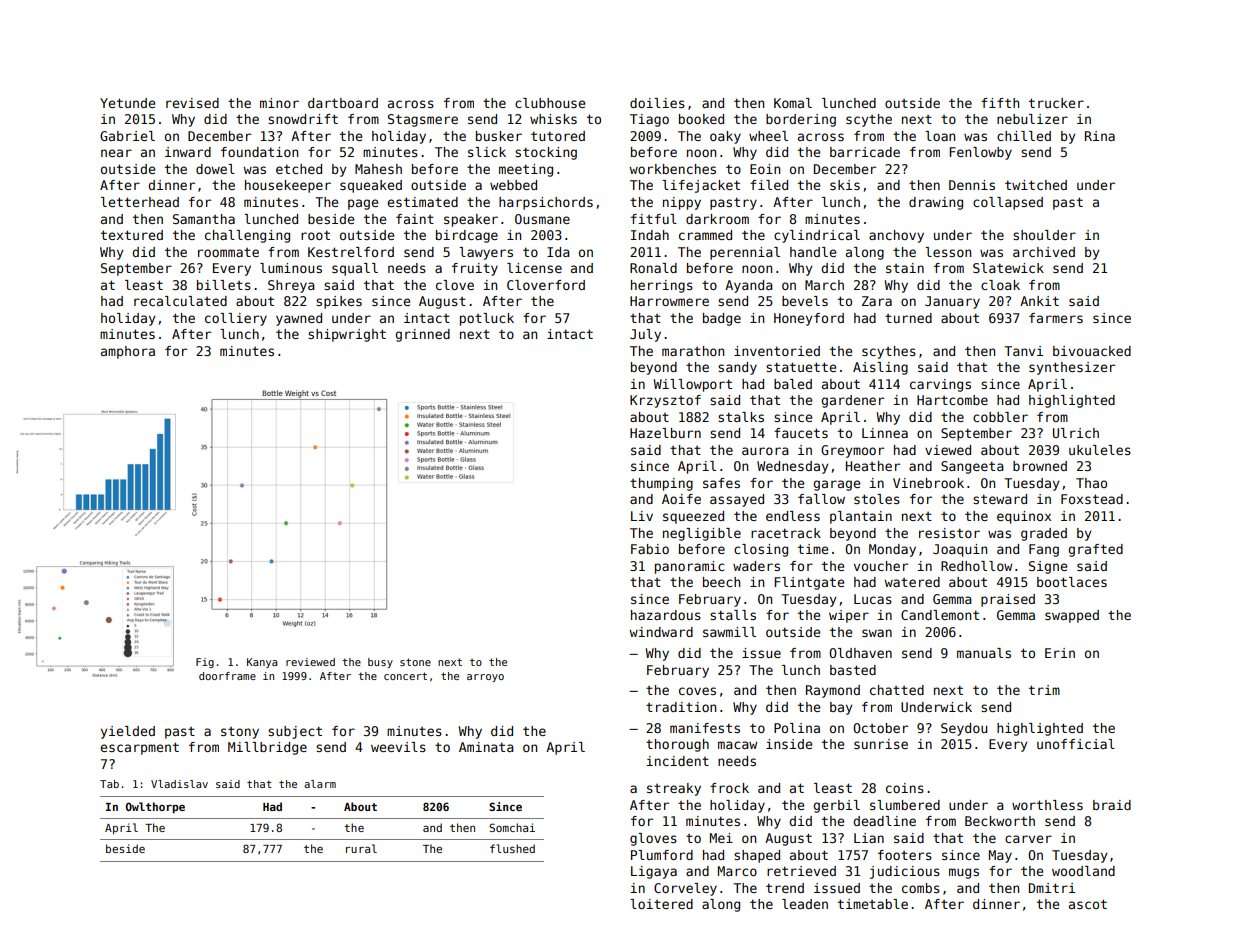 The image size is (1233, 952). I want to click on footers, so click(905, 855).
